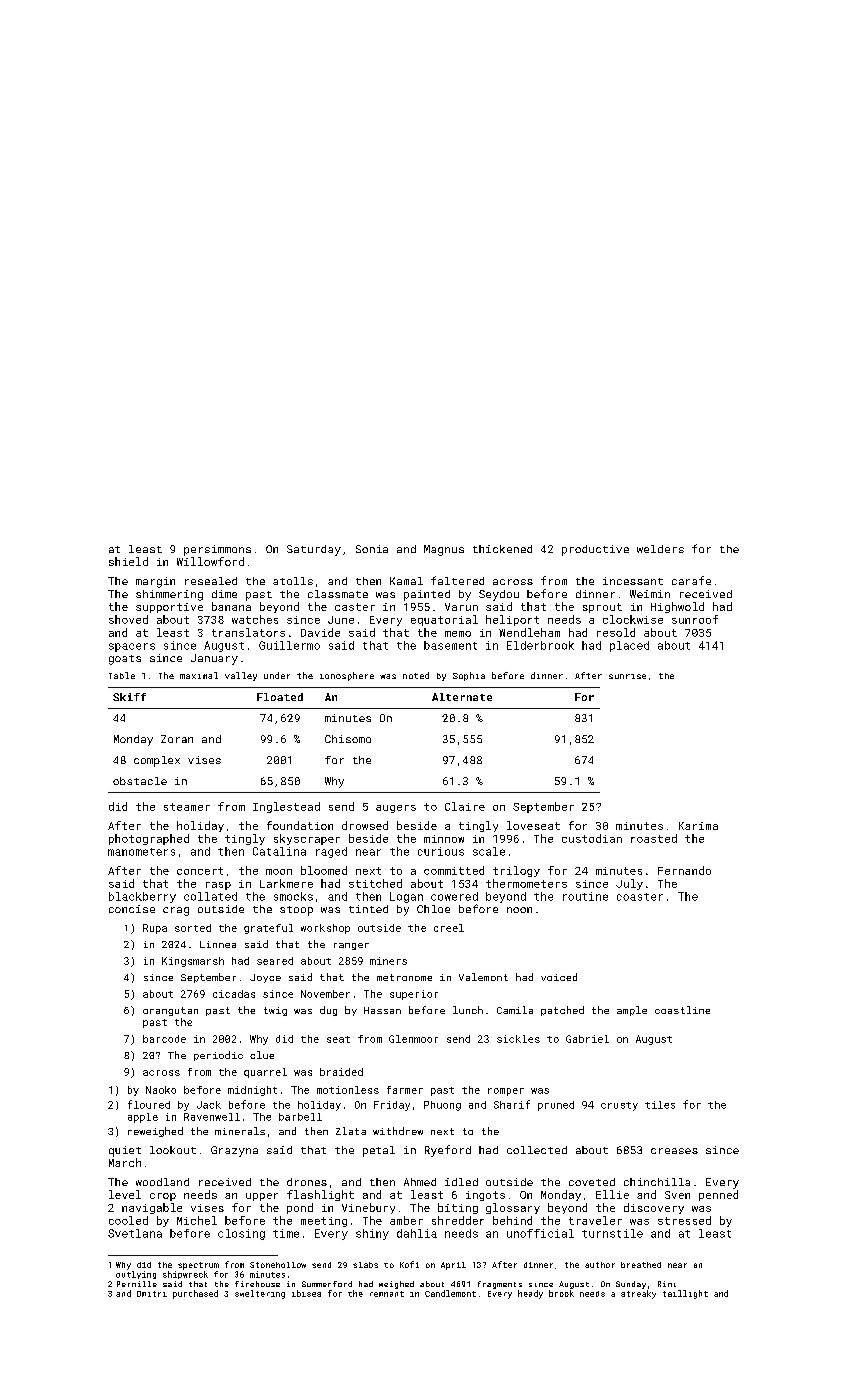 The height and width of the screenshot is (1400, 849). I want to click on idled, so click(461, 1182).
